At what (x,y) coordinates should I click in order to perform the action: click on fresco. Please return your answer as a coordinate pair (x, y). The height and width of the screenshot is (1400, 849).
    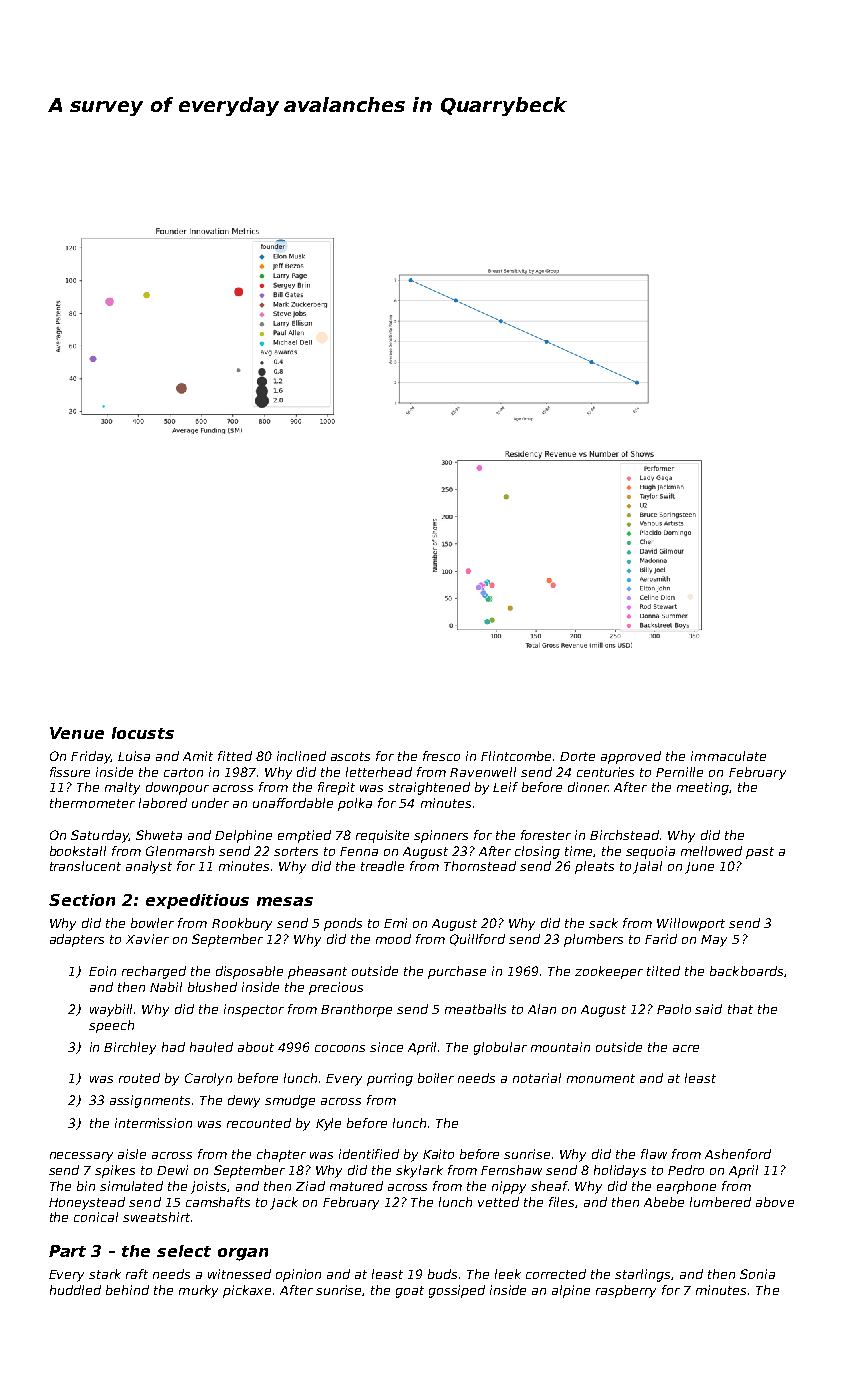
    Looking at the image, I should click on (441, 756).
